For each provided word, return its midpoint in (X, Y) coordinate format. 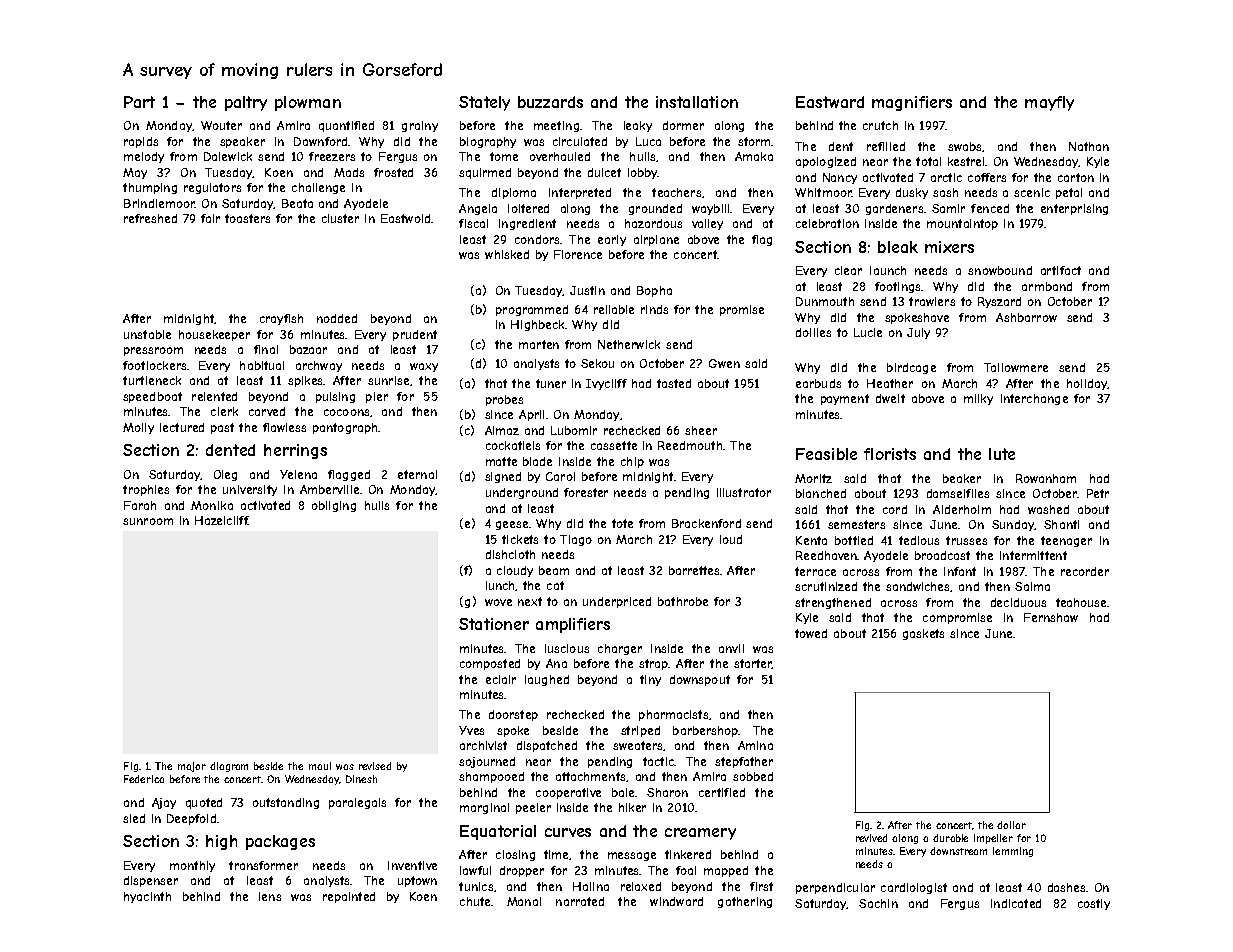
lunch (501, 586)
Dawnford (320, 141)
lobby (642, 173)
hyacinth (147, 897)
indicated (1016, 903)
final (266, 349)
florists (890, 454)
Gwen (724, 363)
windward (676, 901)
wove (498, 602)
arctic (946, 177)
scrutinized (826, 586)
